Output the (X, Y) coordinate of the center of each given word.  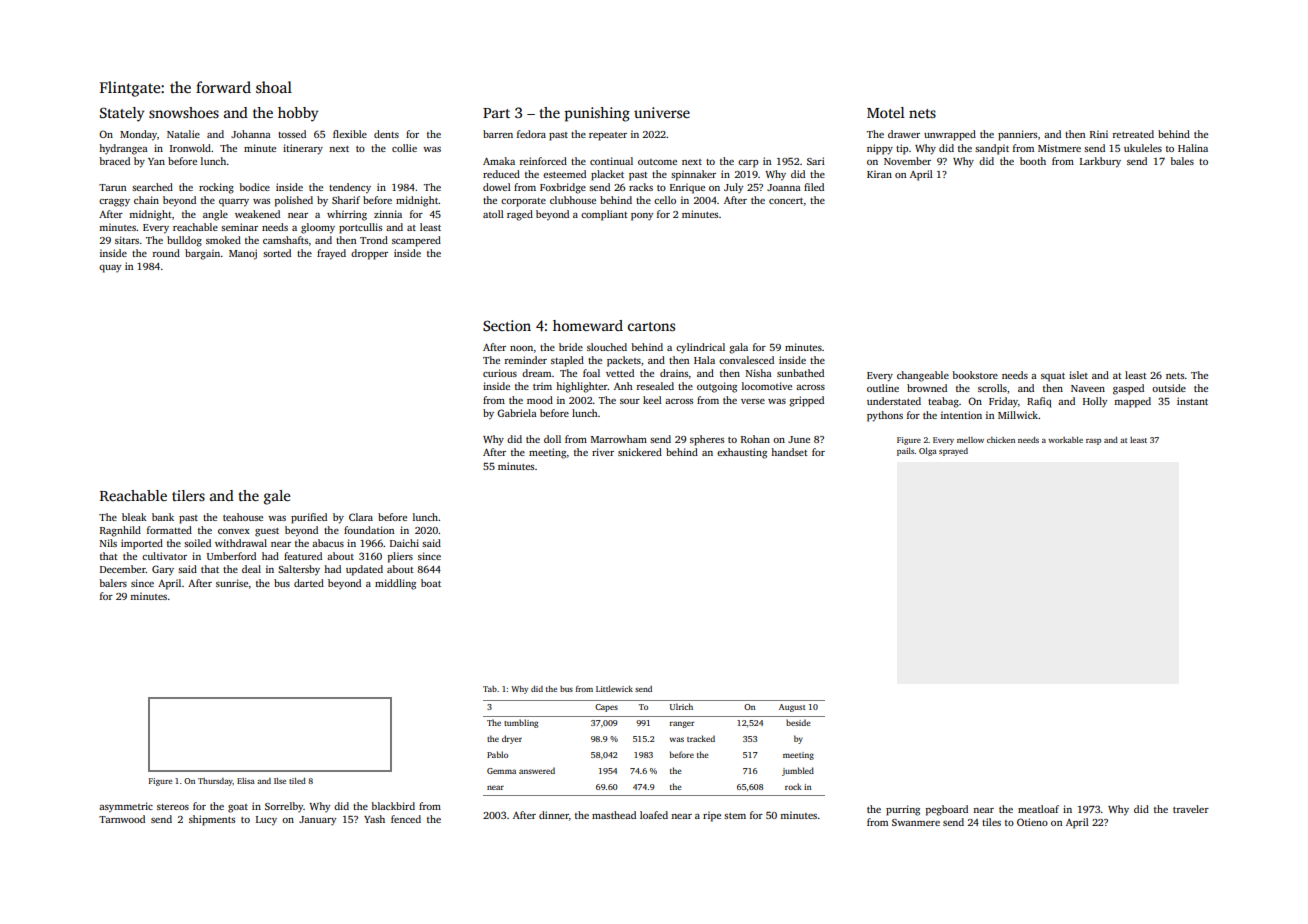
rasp (1093, 442)
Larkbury (1100, 162)
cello (665, 200)
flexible (350, 134)
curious (500, 373)
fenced (406, 819)
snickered (640, 452)
